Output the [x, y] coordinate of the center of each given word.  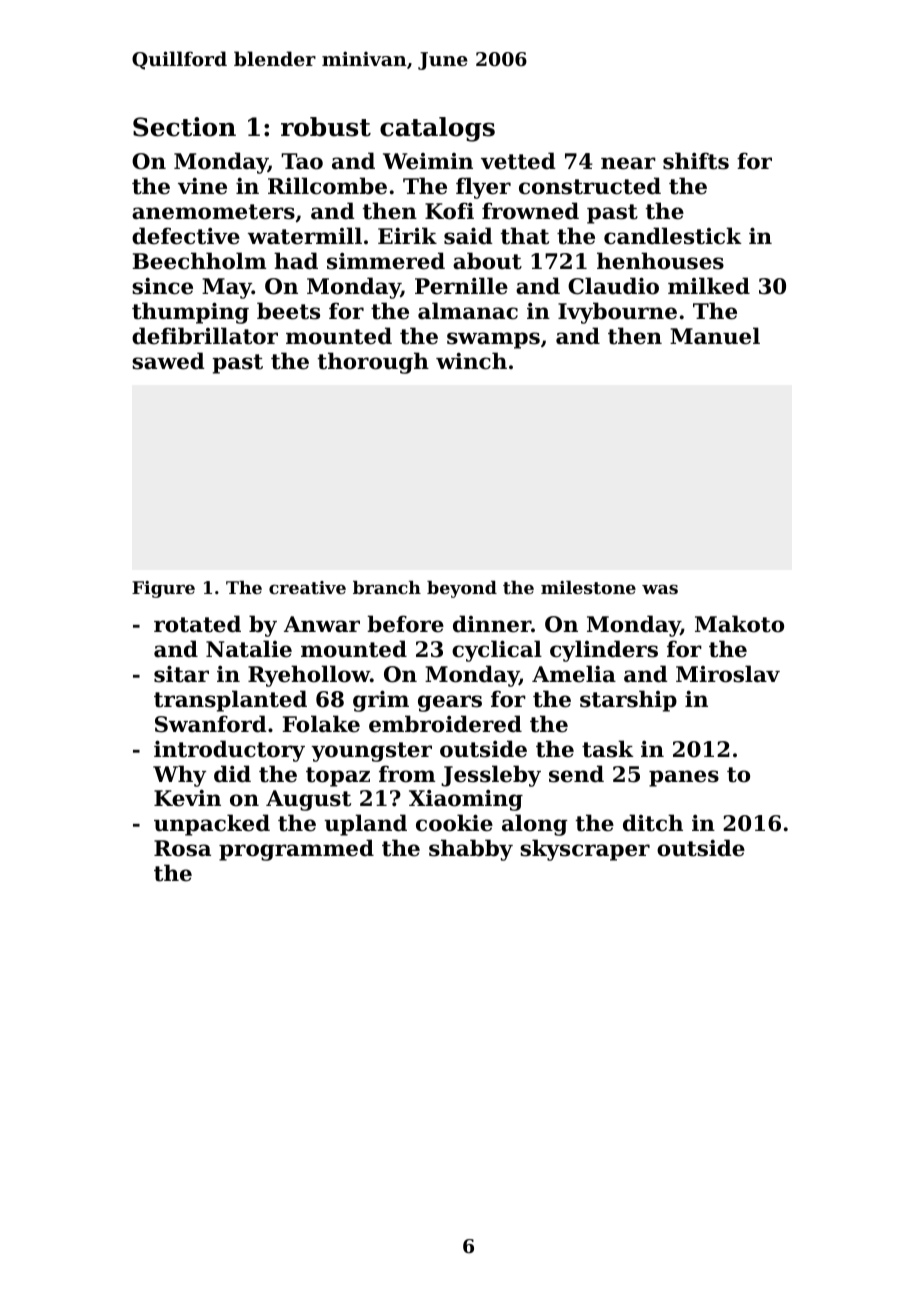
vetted [518, 161]
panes [684, 778]
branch [387, 587]
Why [179, 776]
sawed [168, 361]
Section [184, 127]
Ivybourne [617, 313]
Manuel [715, 336]
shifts [696, 161]
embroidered [445, 724]
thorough [373, 363]
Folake [321, 724]
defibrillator [205, 336]
